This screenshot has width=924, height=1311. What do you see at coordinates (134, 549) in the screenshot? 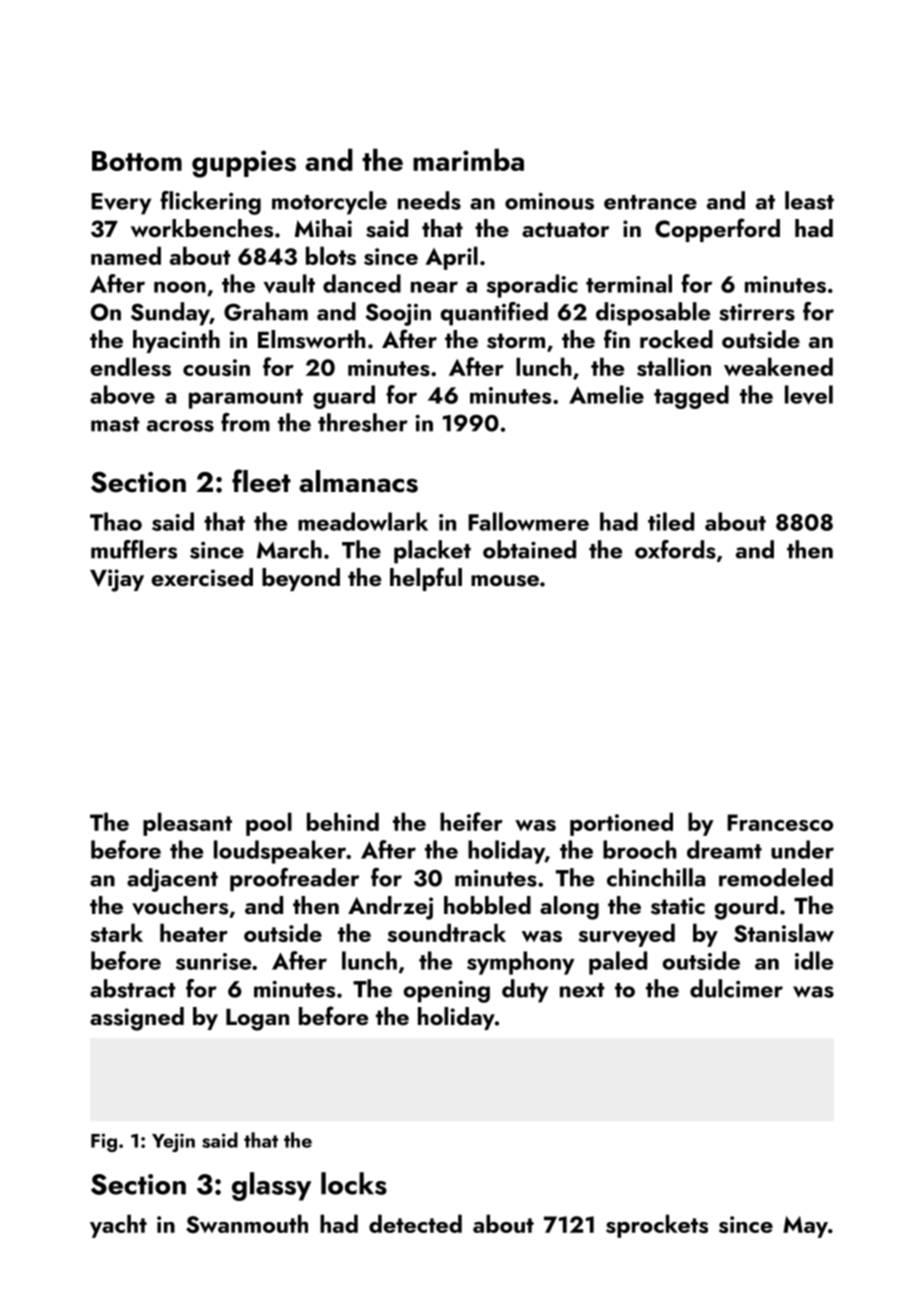
I see `mufflers` at bounding box center [134, 549].
